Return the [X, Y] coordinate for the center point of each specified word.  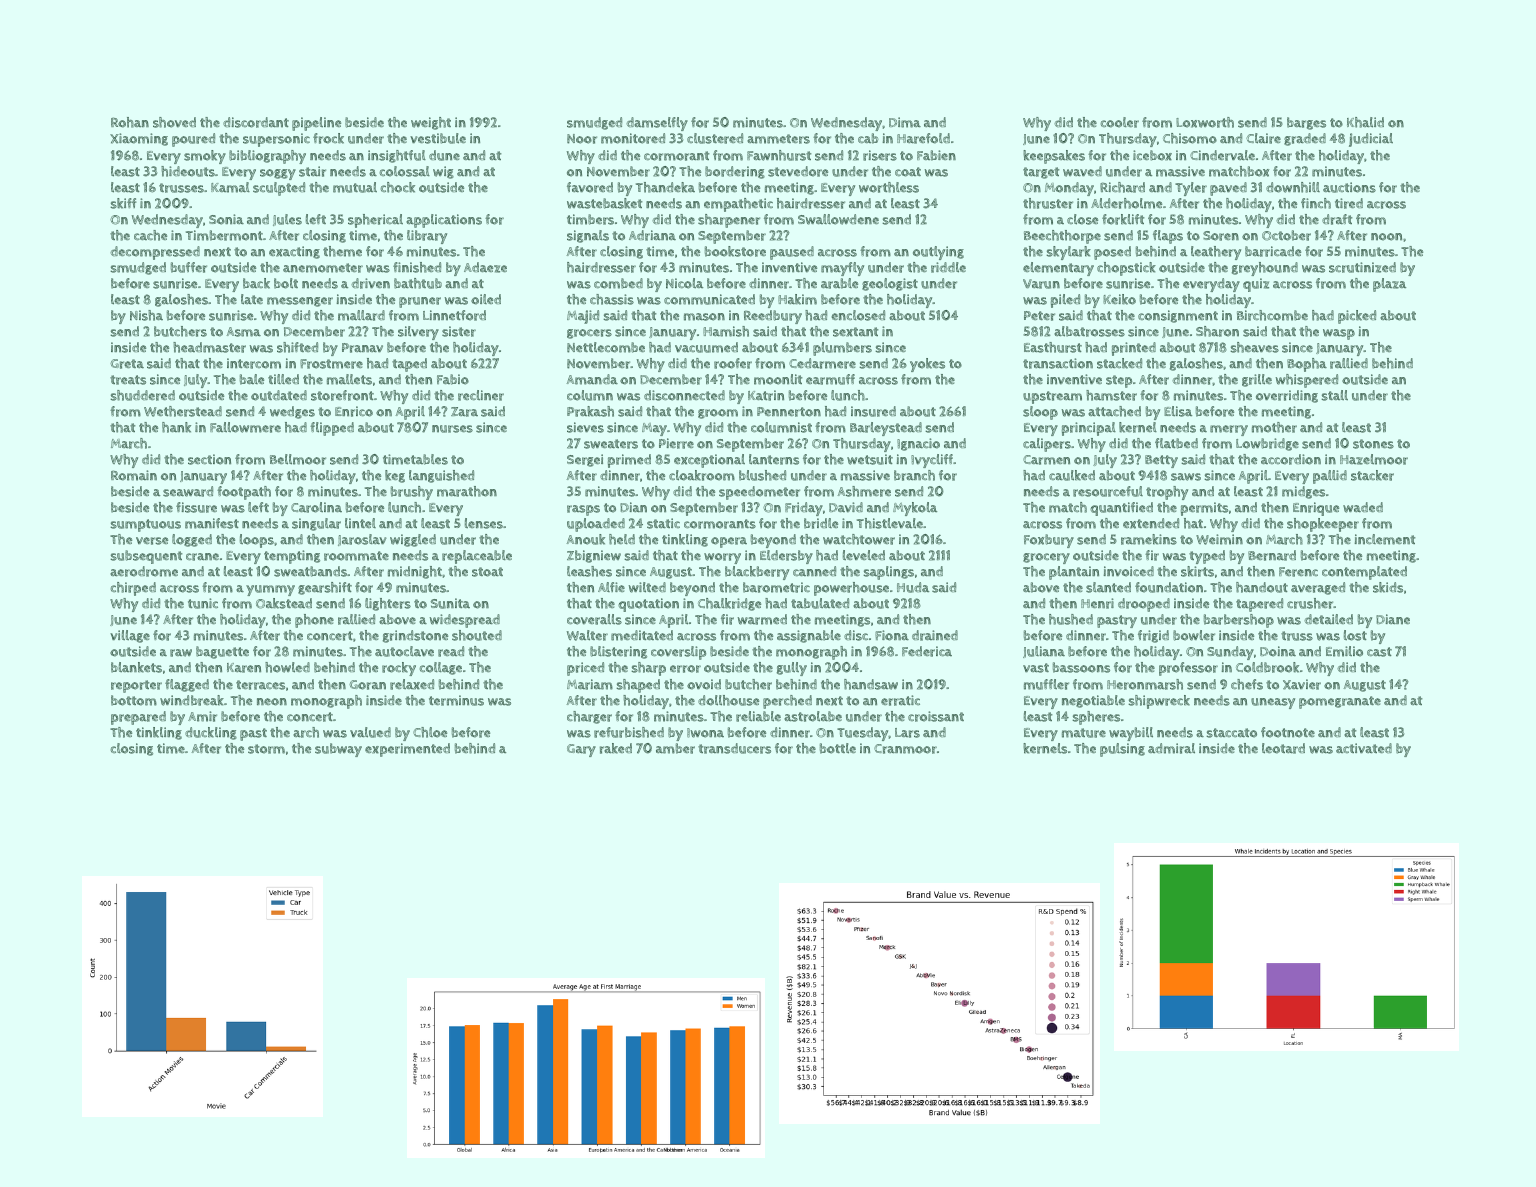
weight [431, 123]
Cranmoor [905, 749]
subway [338, 750]
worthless [889, 187]
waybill [1131, 734]
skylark [1068, 253]
